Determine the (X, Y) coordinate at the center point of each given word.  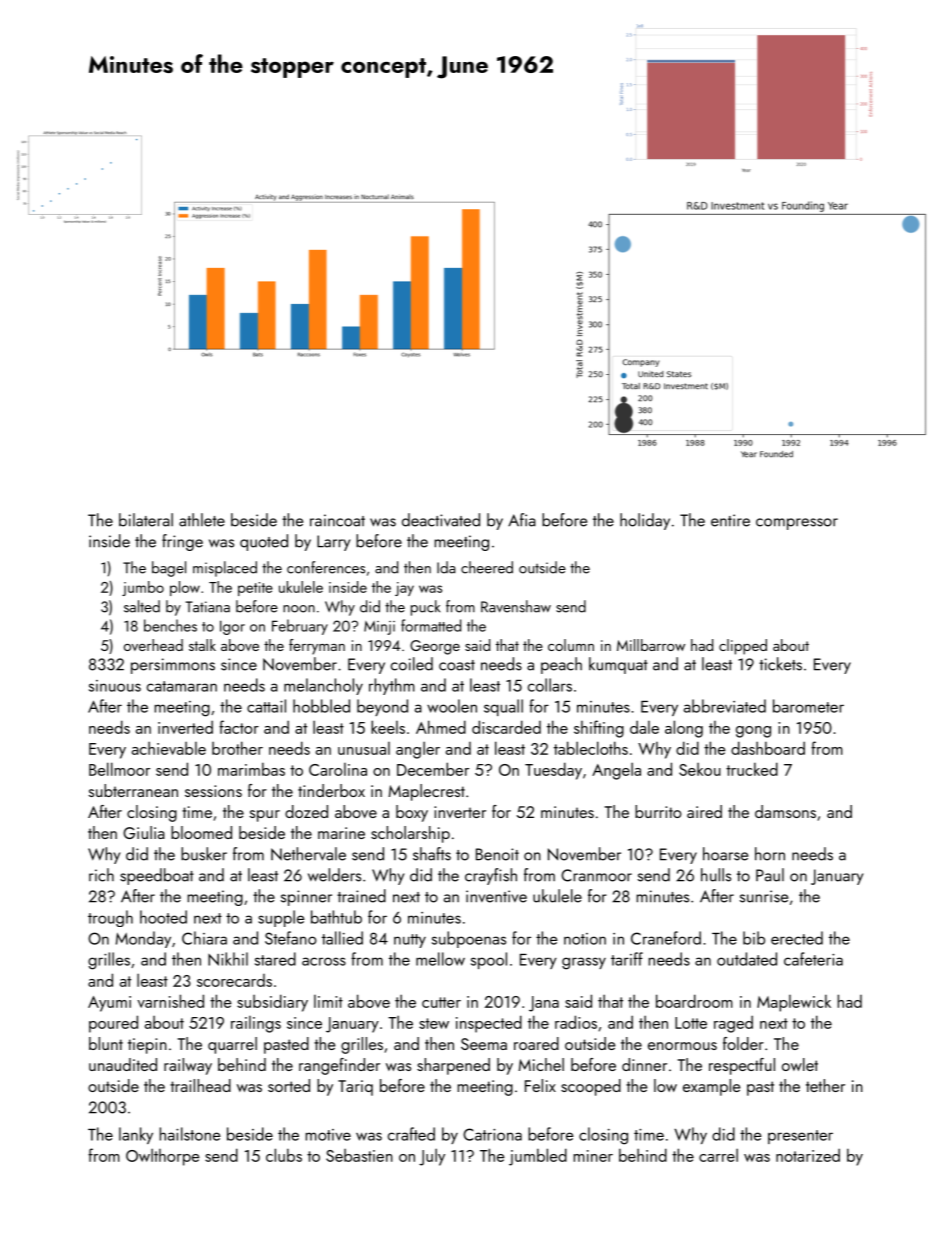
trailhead (200, 1085)
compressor (797, 524)
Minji (379, 628)
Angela (616, 771)
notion (585, 939)
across (324, 961)
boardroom (694, 1001)
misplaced (225, 569)
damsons (785, 811)
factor (239, 727)
